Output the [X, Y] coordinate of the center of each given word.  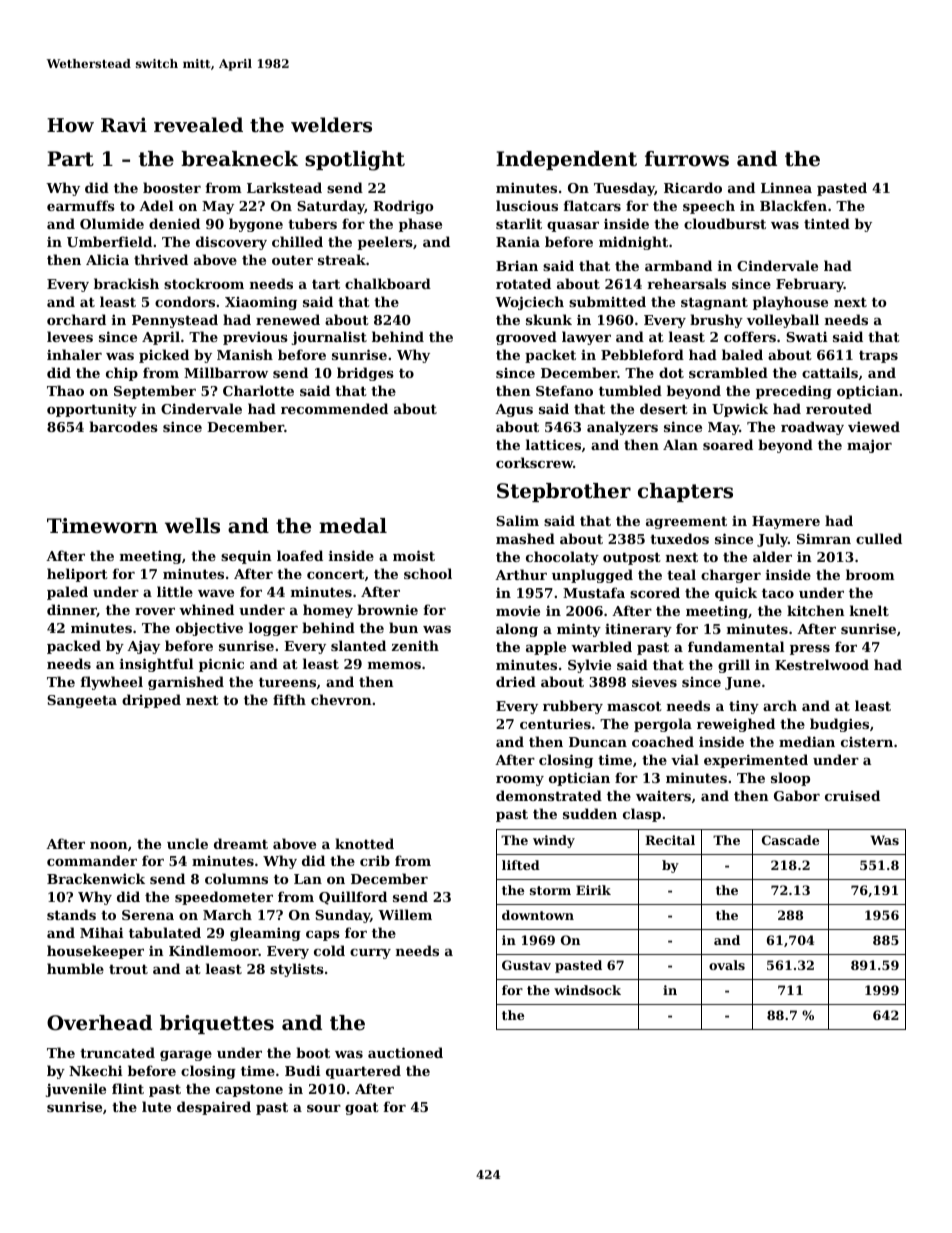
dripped [151, 701]
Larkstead [284, 187]
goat [362, 1108]
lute [156, 1106]
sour [324, 1108]
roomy [520, 781]
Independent [566, 160]
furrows [687, 159]
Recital [670, 840]
